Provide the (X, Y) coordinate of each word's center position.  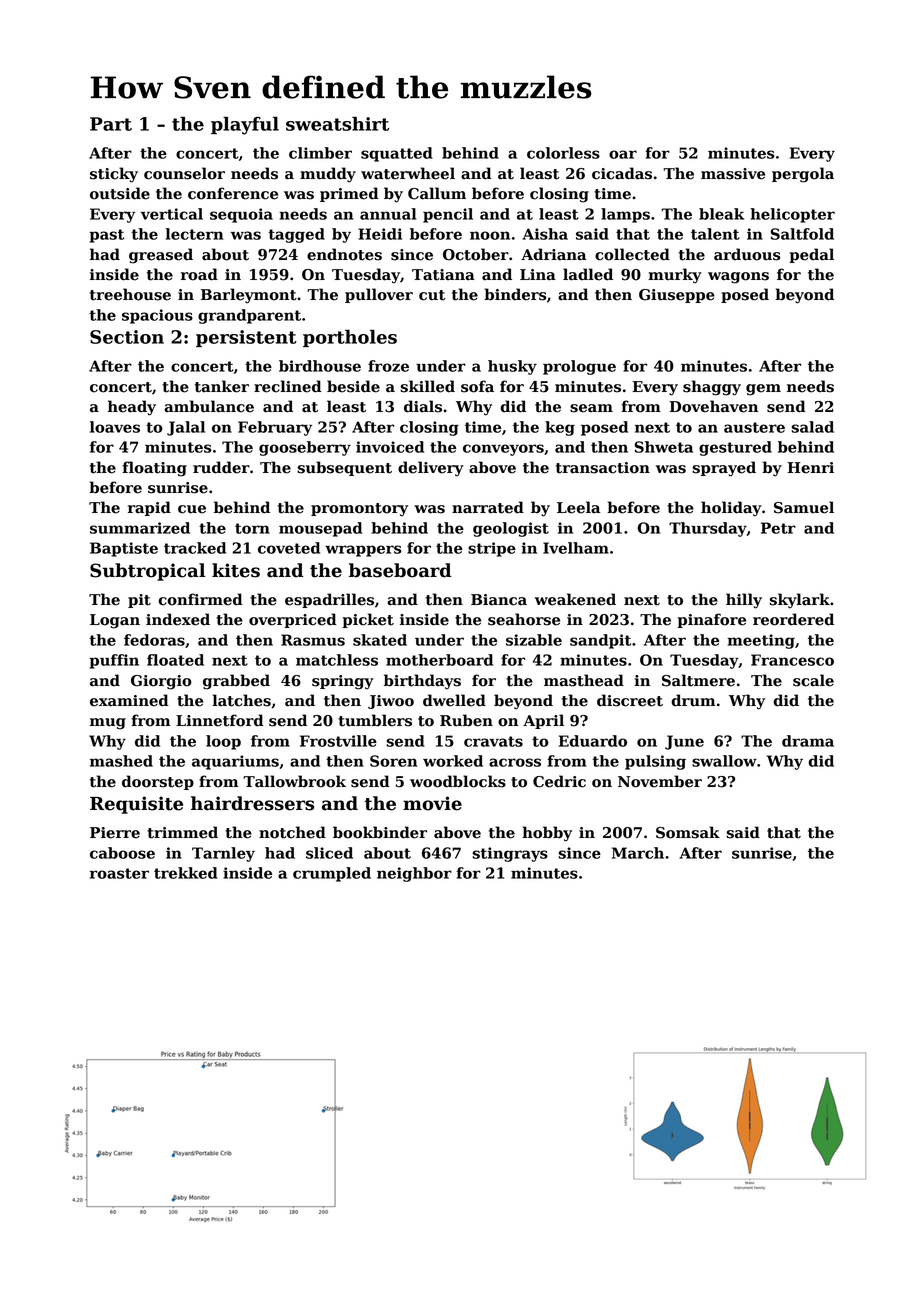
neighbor (414, 874)
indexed (178, 619)
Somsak (688, 832)
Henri (810, 468)
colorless (563, 153)
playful (245, 126)
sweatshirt (337, 124)
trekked (186, 873)
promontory (359, 510)
